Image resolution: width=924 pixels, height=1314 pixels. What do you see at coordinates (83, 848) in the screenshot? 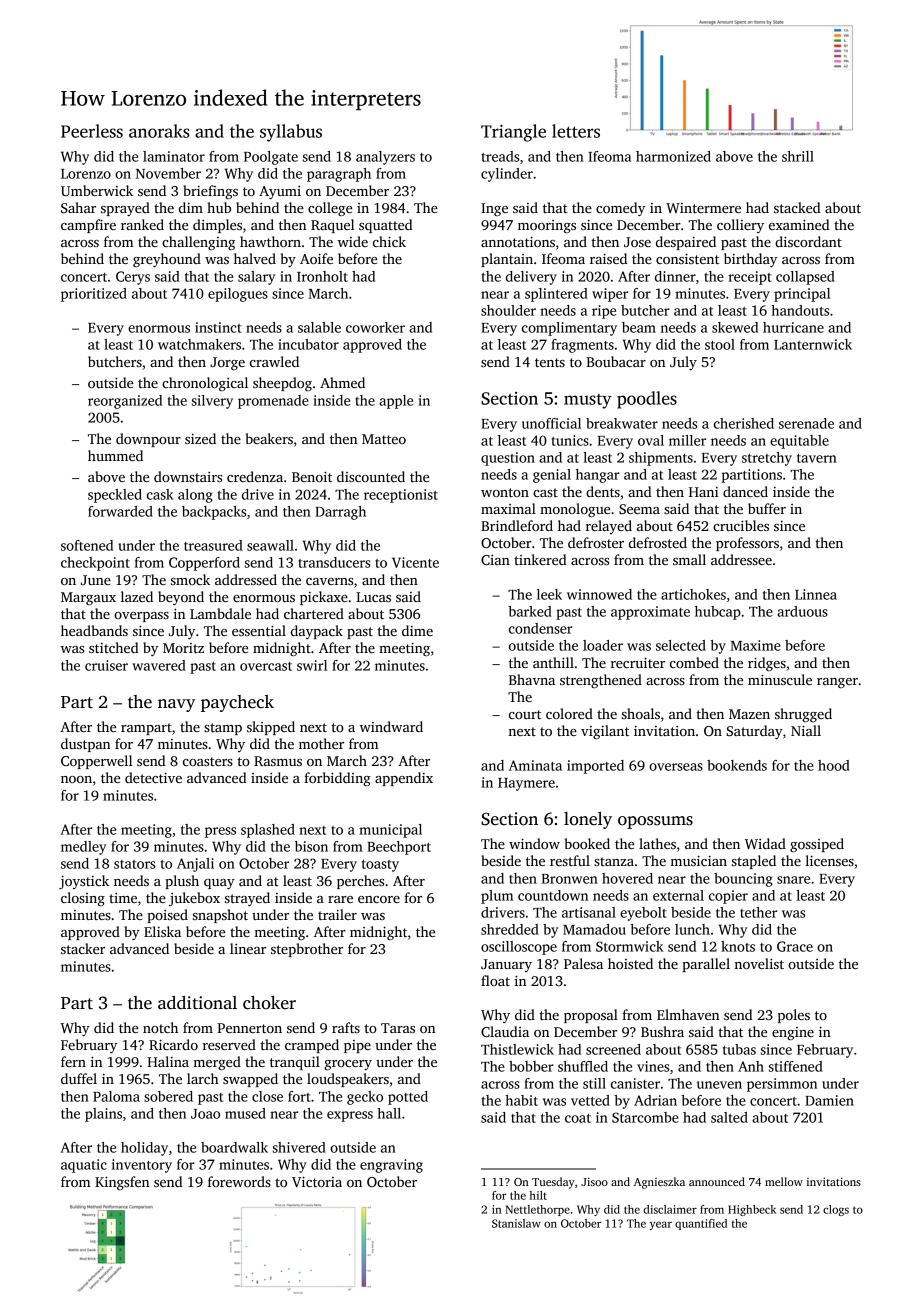
I see `medley` at bounding box center [83, 848].
